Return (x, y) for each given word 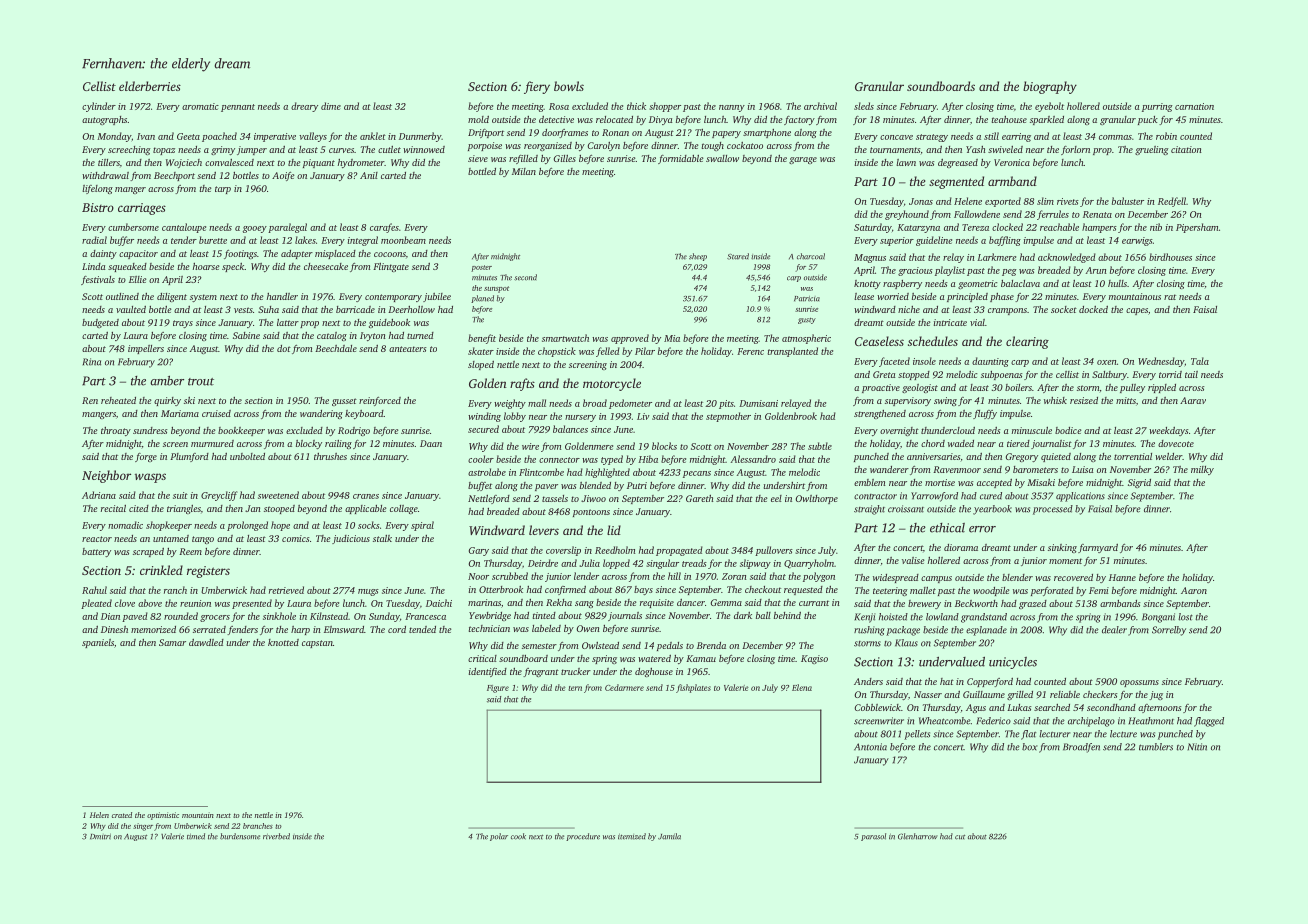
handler (282, 296)
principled (967, 297)
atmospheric (806, 339)
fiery (537, 87)
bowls (569, 86)
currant (814, 603)
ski (189, 400)
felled (608, 352)
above (150, 603)
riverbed (276, 836)
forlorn (1075, 150)
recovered (1073, 577)
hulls (1117, 283)
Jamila (669, 836)
